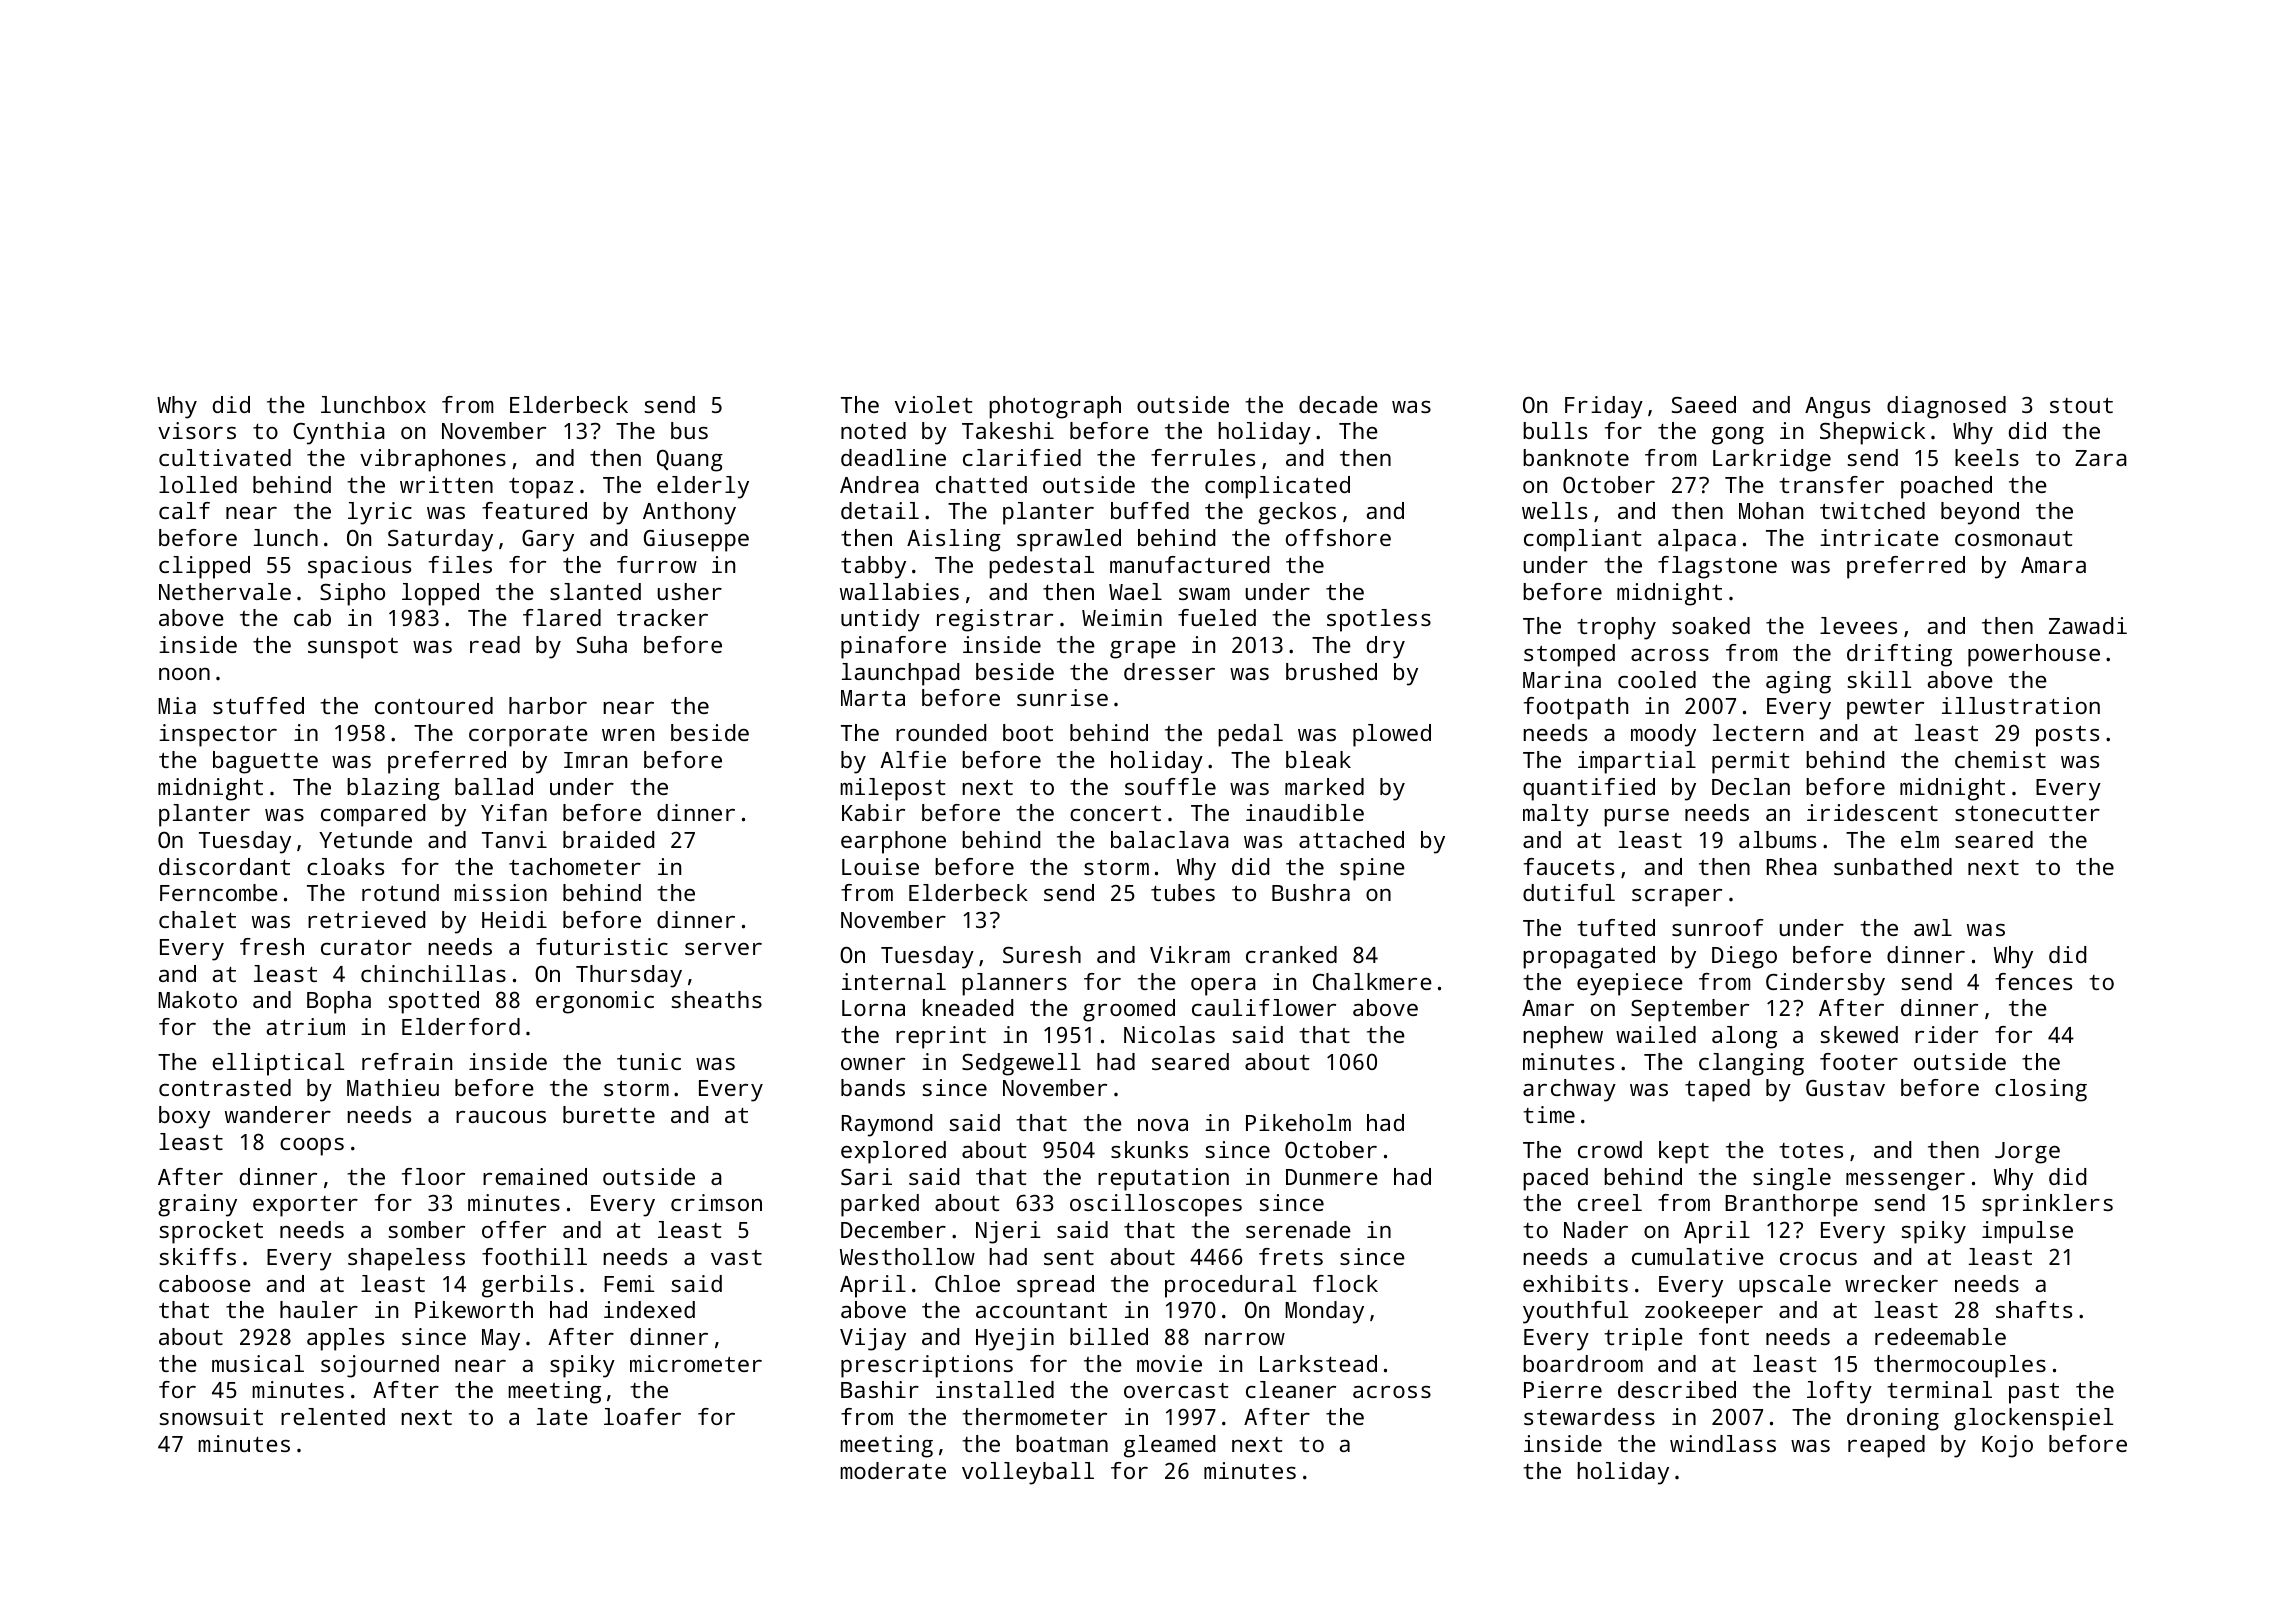 The image size is (2292, 1620). What do you see at coordinates (258, 1363) in the page?
I see `musical` at bounding box center [258, 1363].
